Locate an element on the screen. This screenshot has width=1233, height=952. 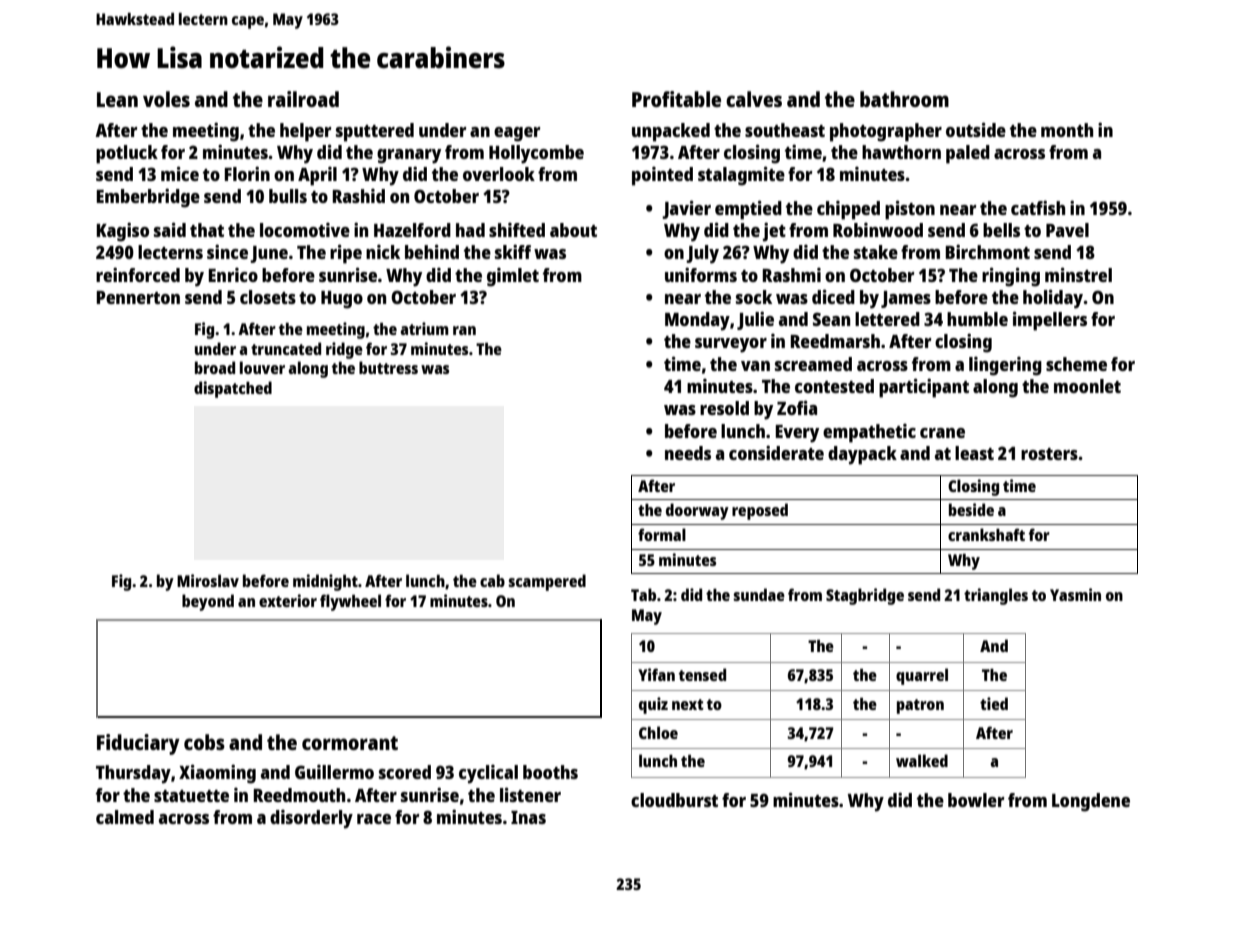
skiff is located at coordinates (513, 251).
